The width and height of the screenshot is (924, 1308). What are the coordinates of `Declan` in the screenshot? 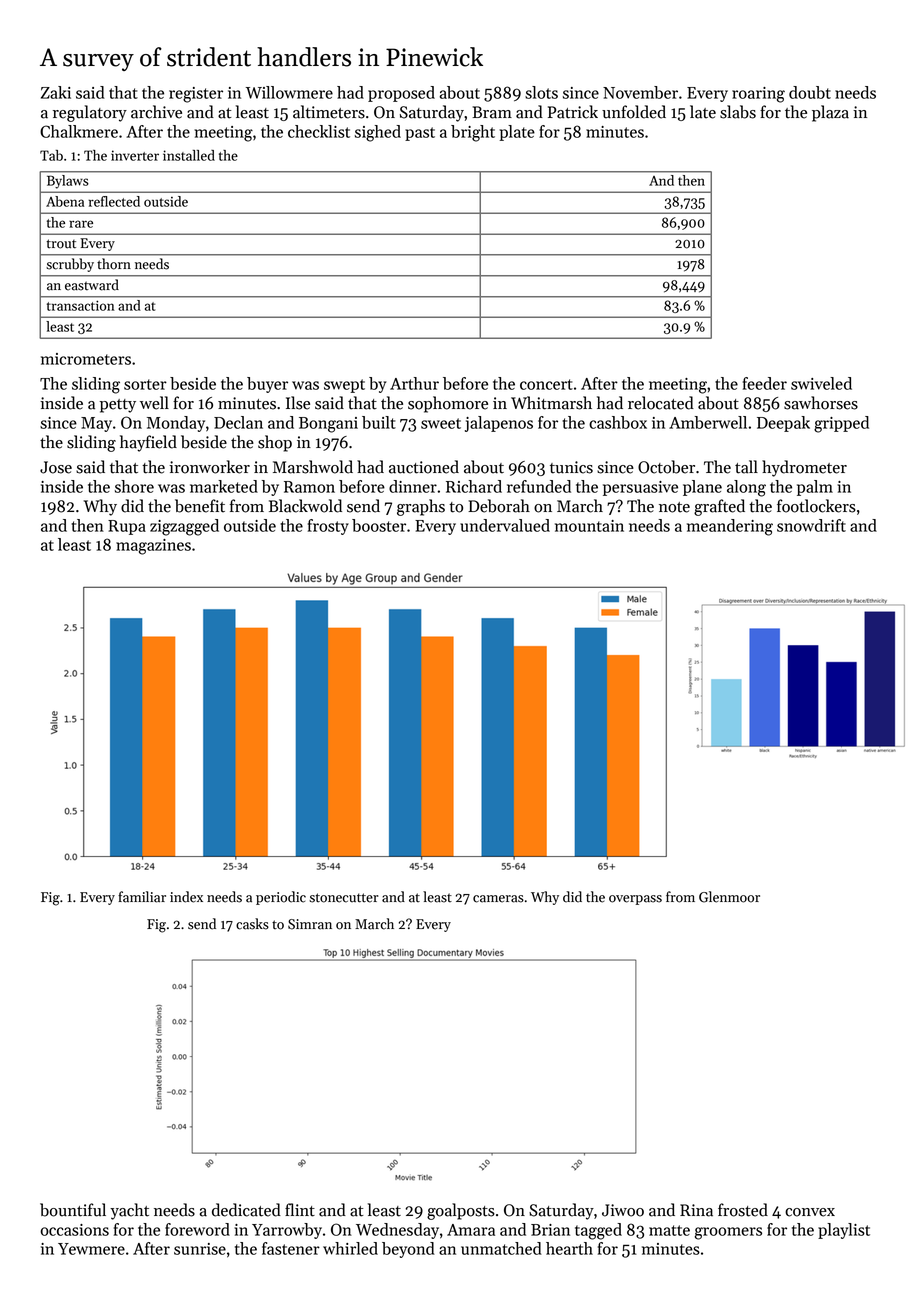 It's located at (238, 422).
